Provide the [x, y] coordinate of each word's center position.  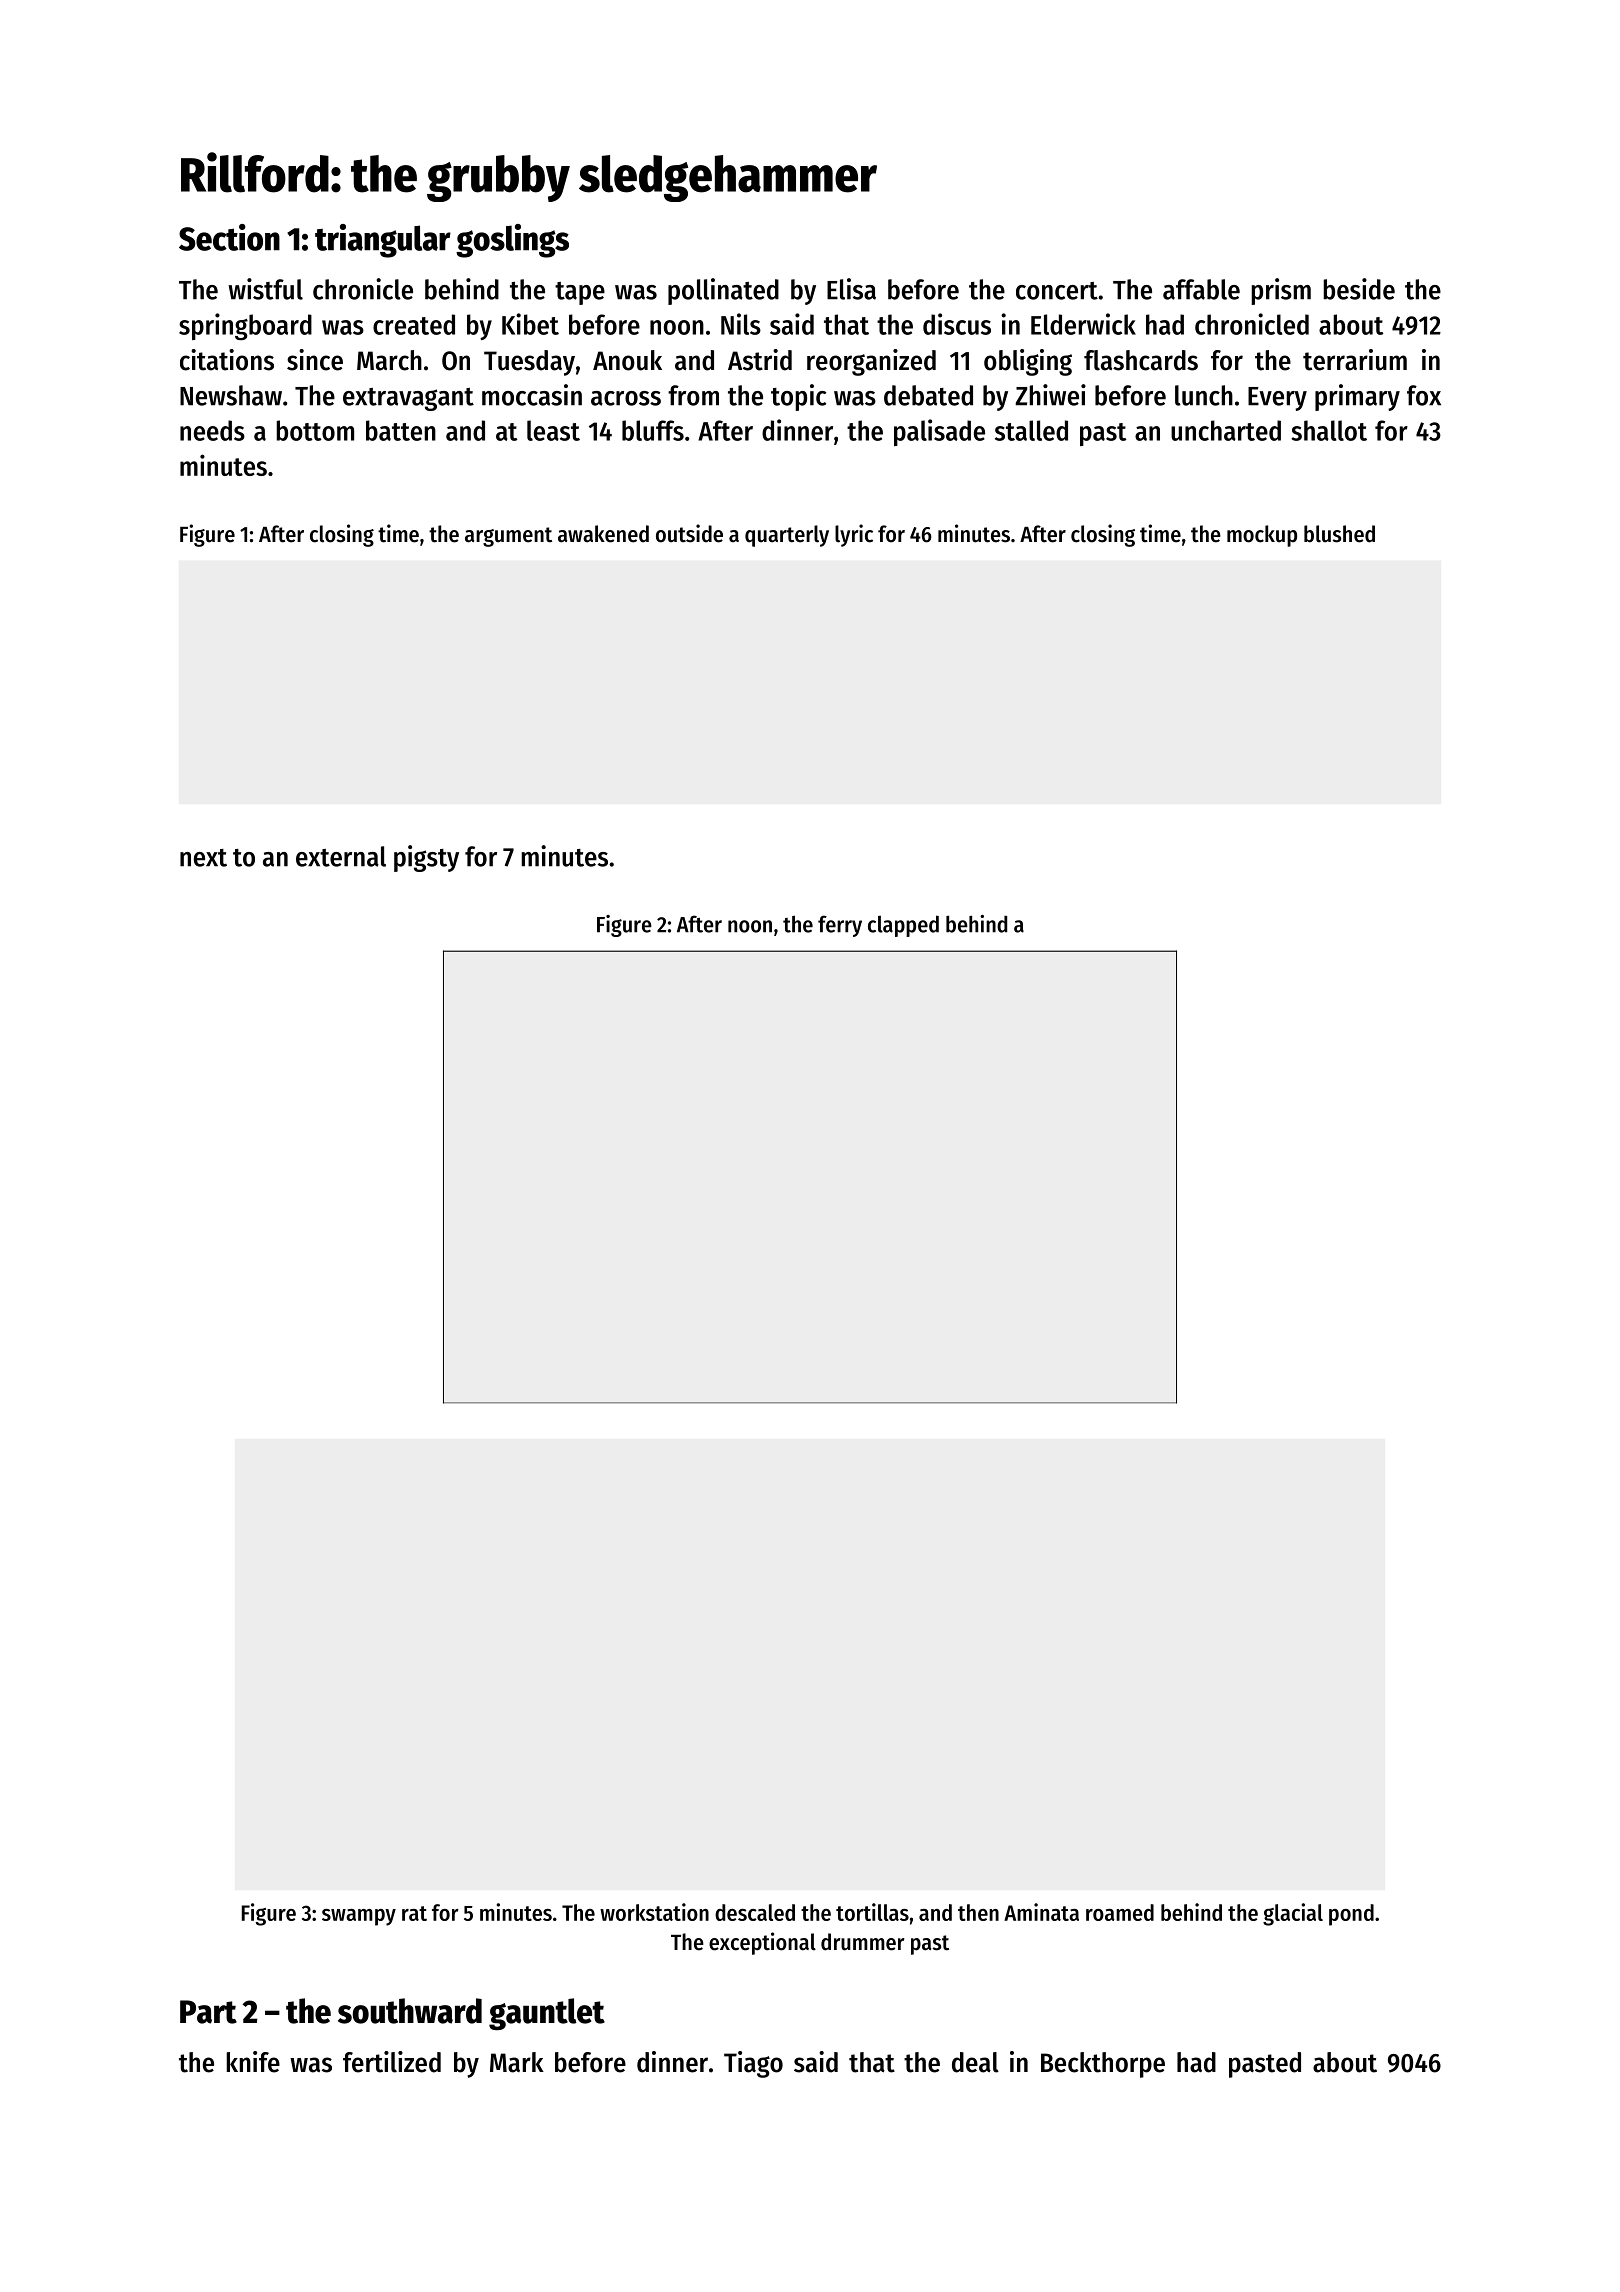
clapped [903, 926]
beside [1359, 289]
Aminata [1041, 1912]
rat [414, 1913]
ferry [840, 926]
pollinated [723, 291]
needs [212, 430]
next [203, 858]
